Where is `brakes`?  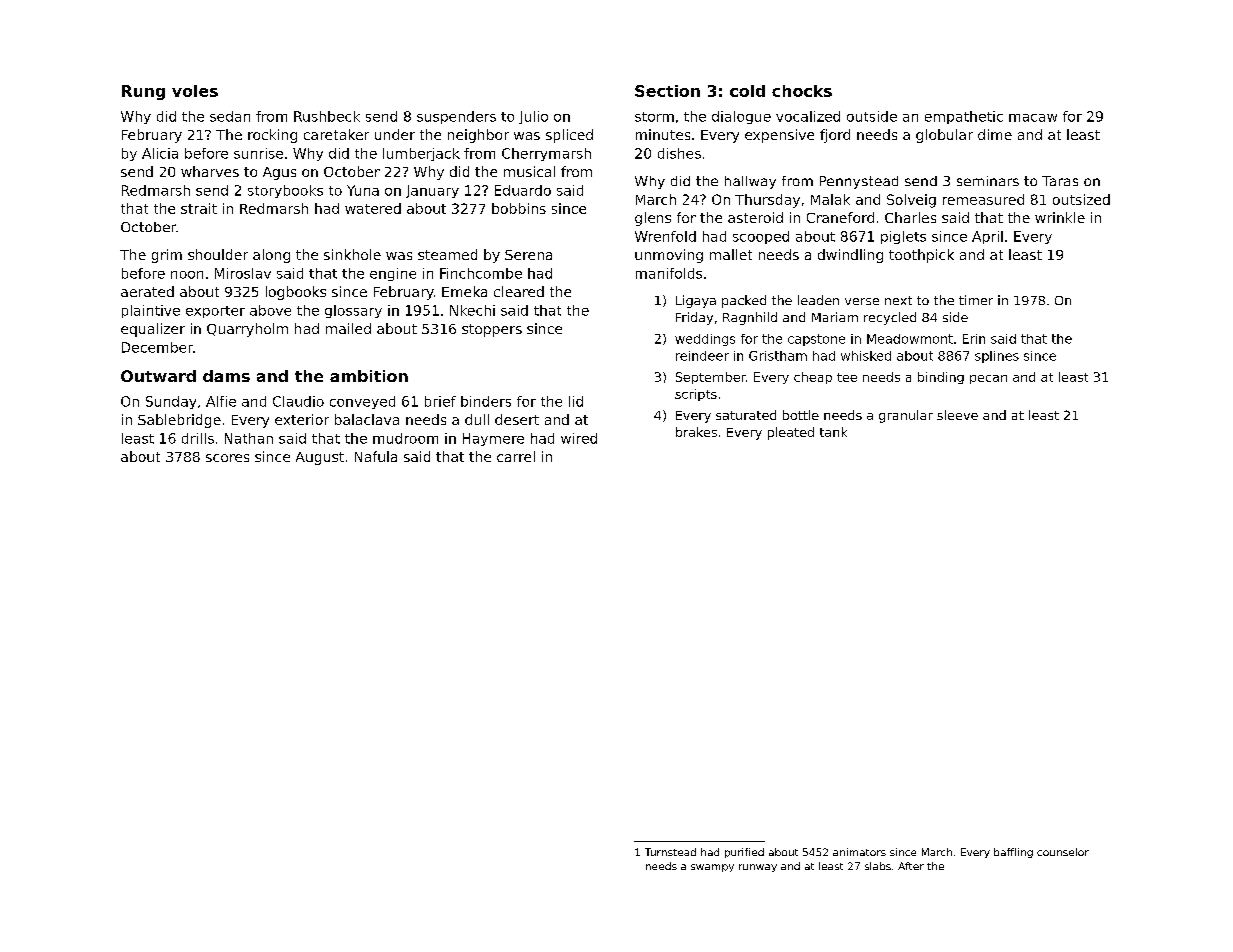 brakes is located at coordinates (696, 432).
